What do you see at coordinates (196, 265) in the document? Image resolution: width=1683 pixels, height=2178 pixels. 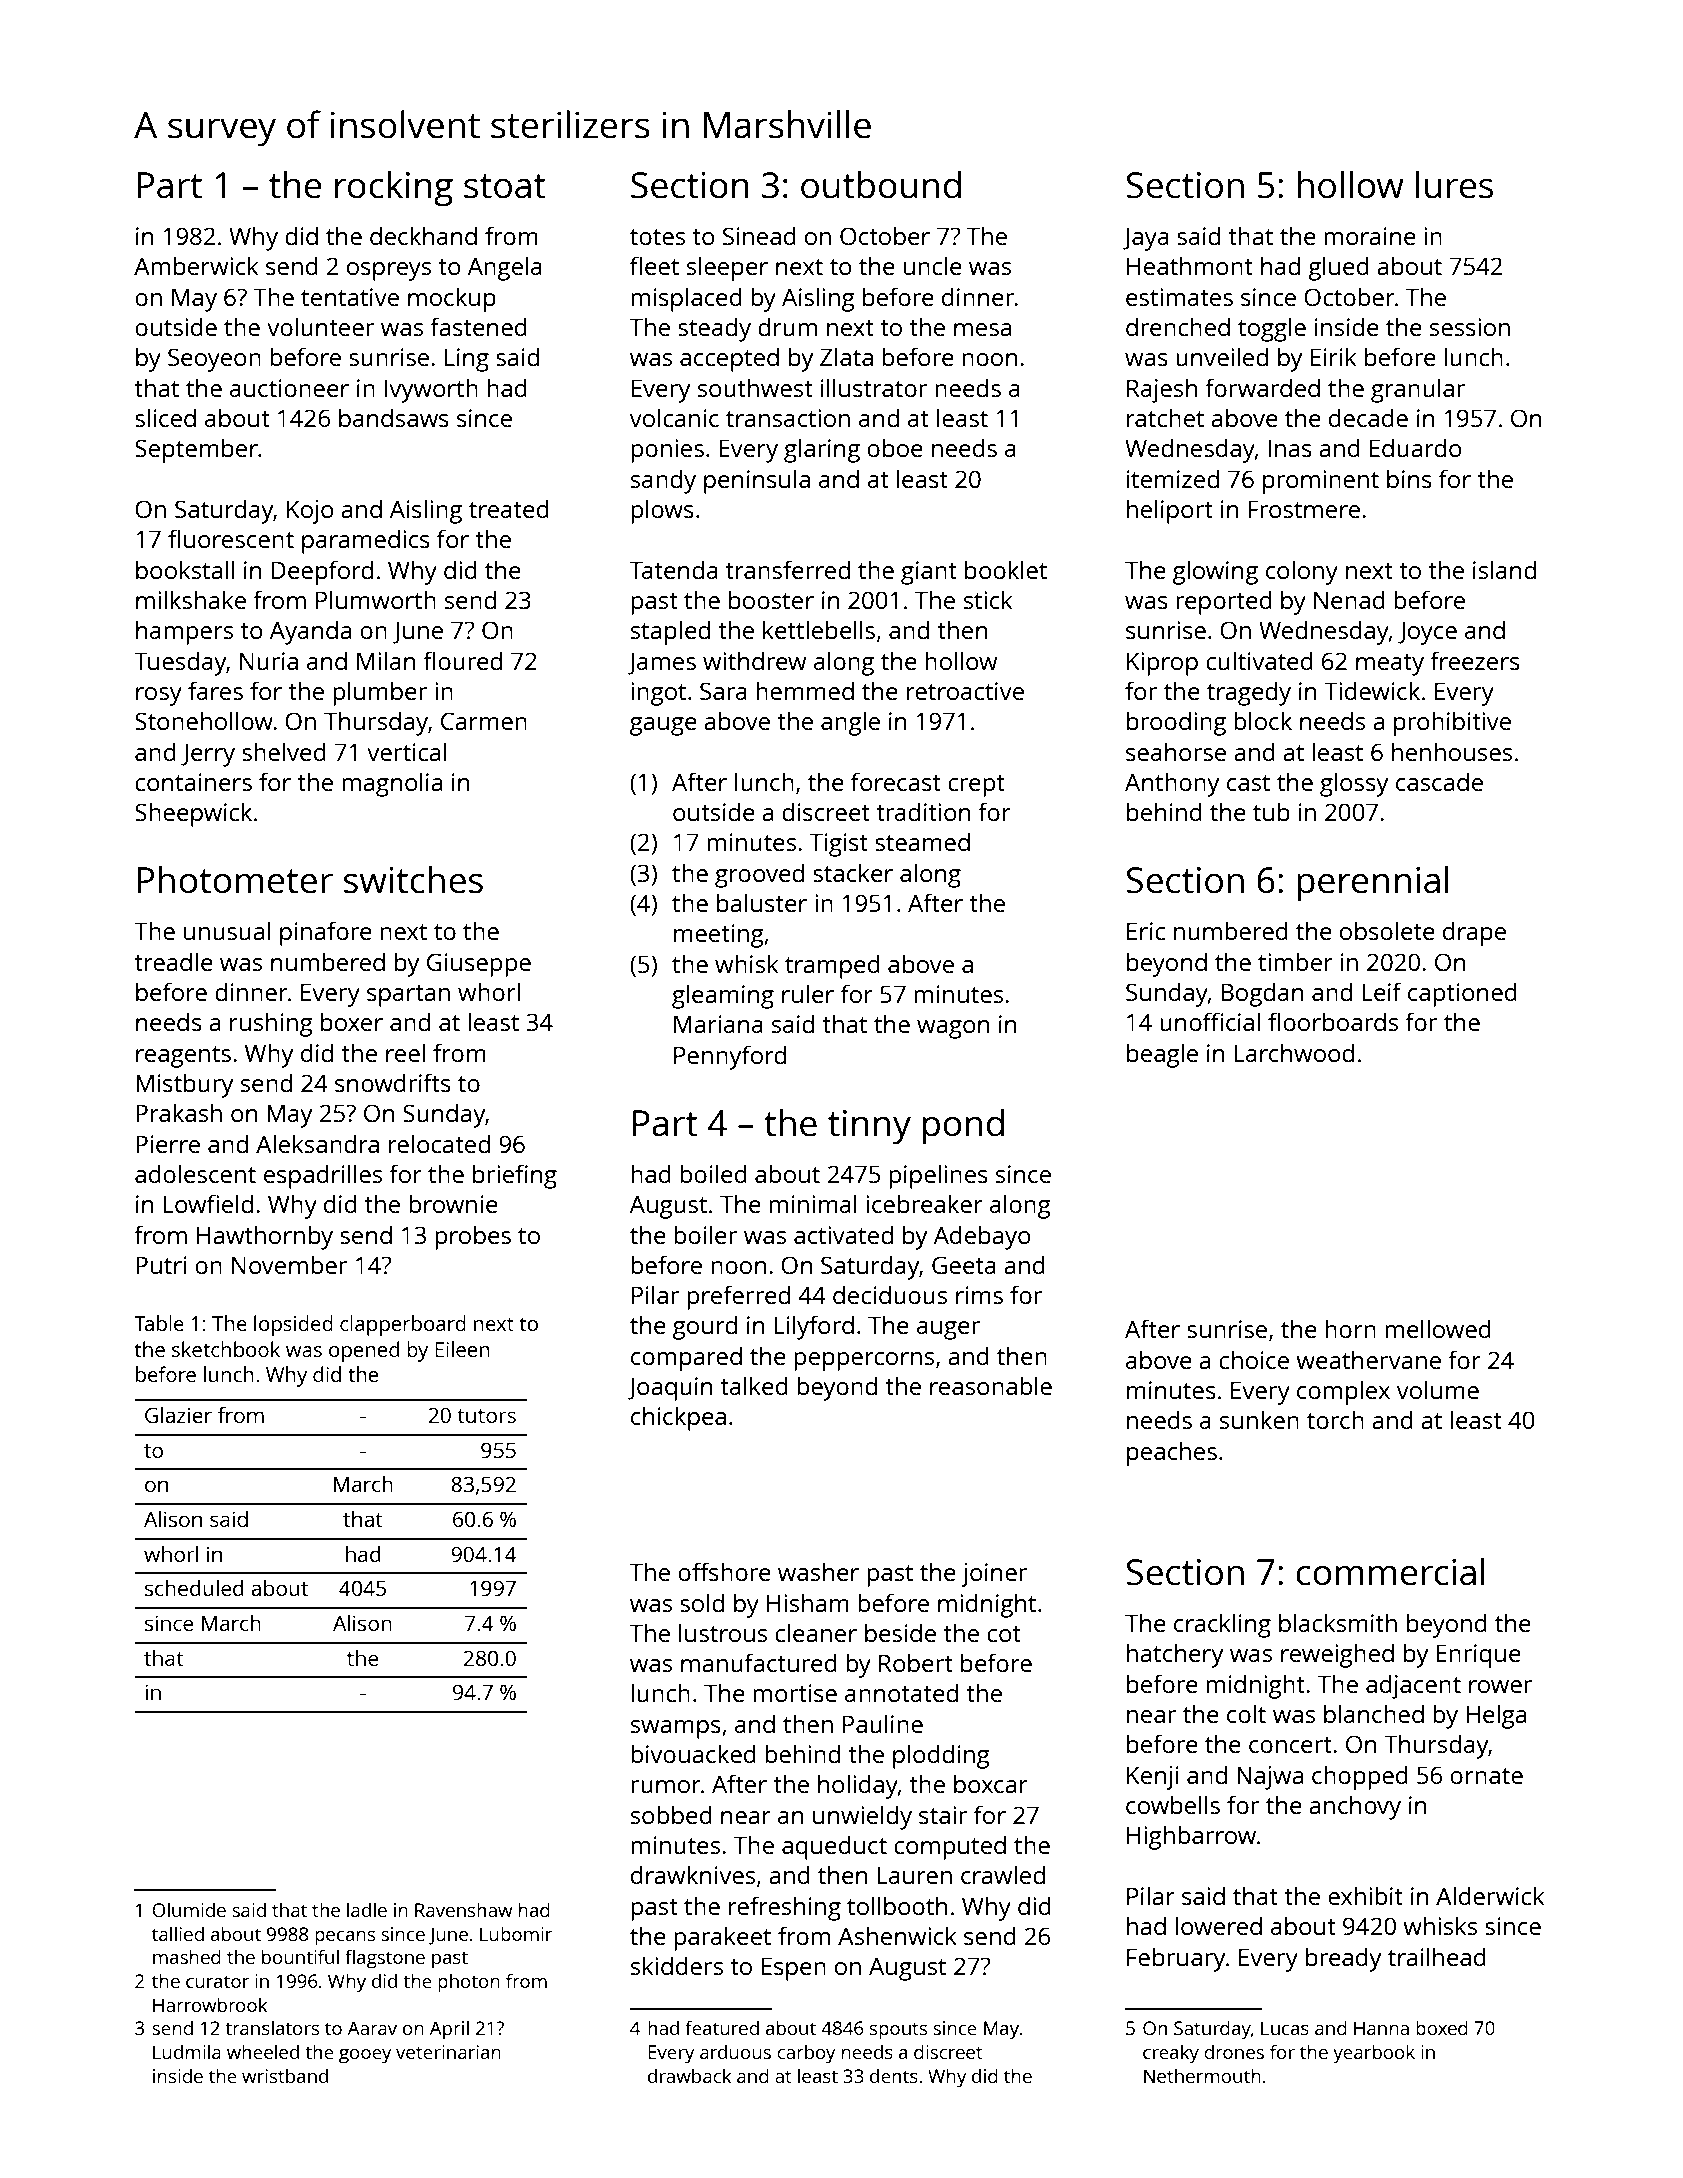 I see `Amberwick` at bounding box center [196, 265].
